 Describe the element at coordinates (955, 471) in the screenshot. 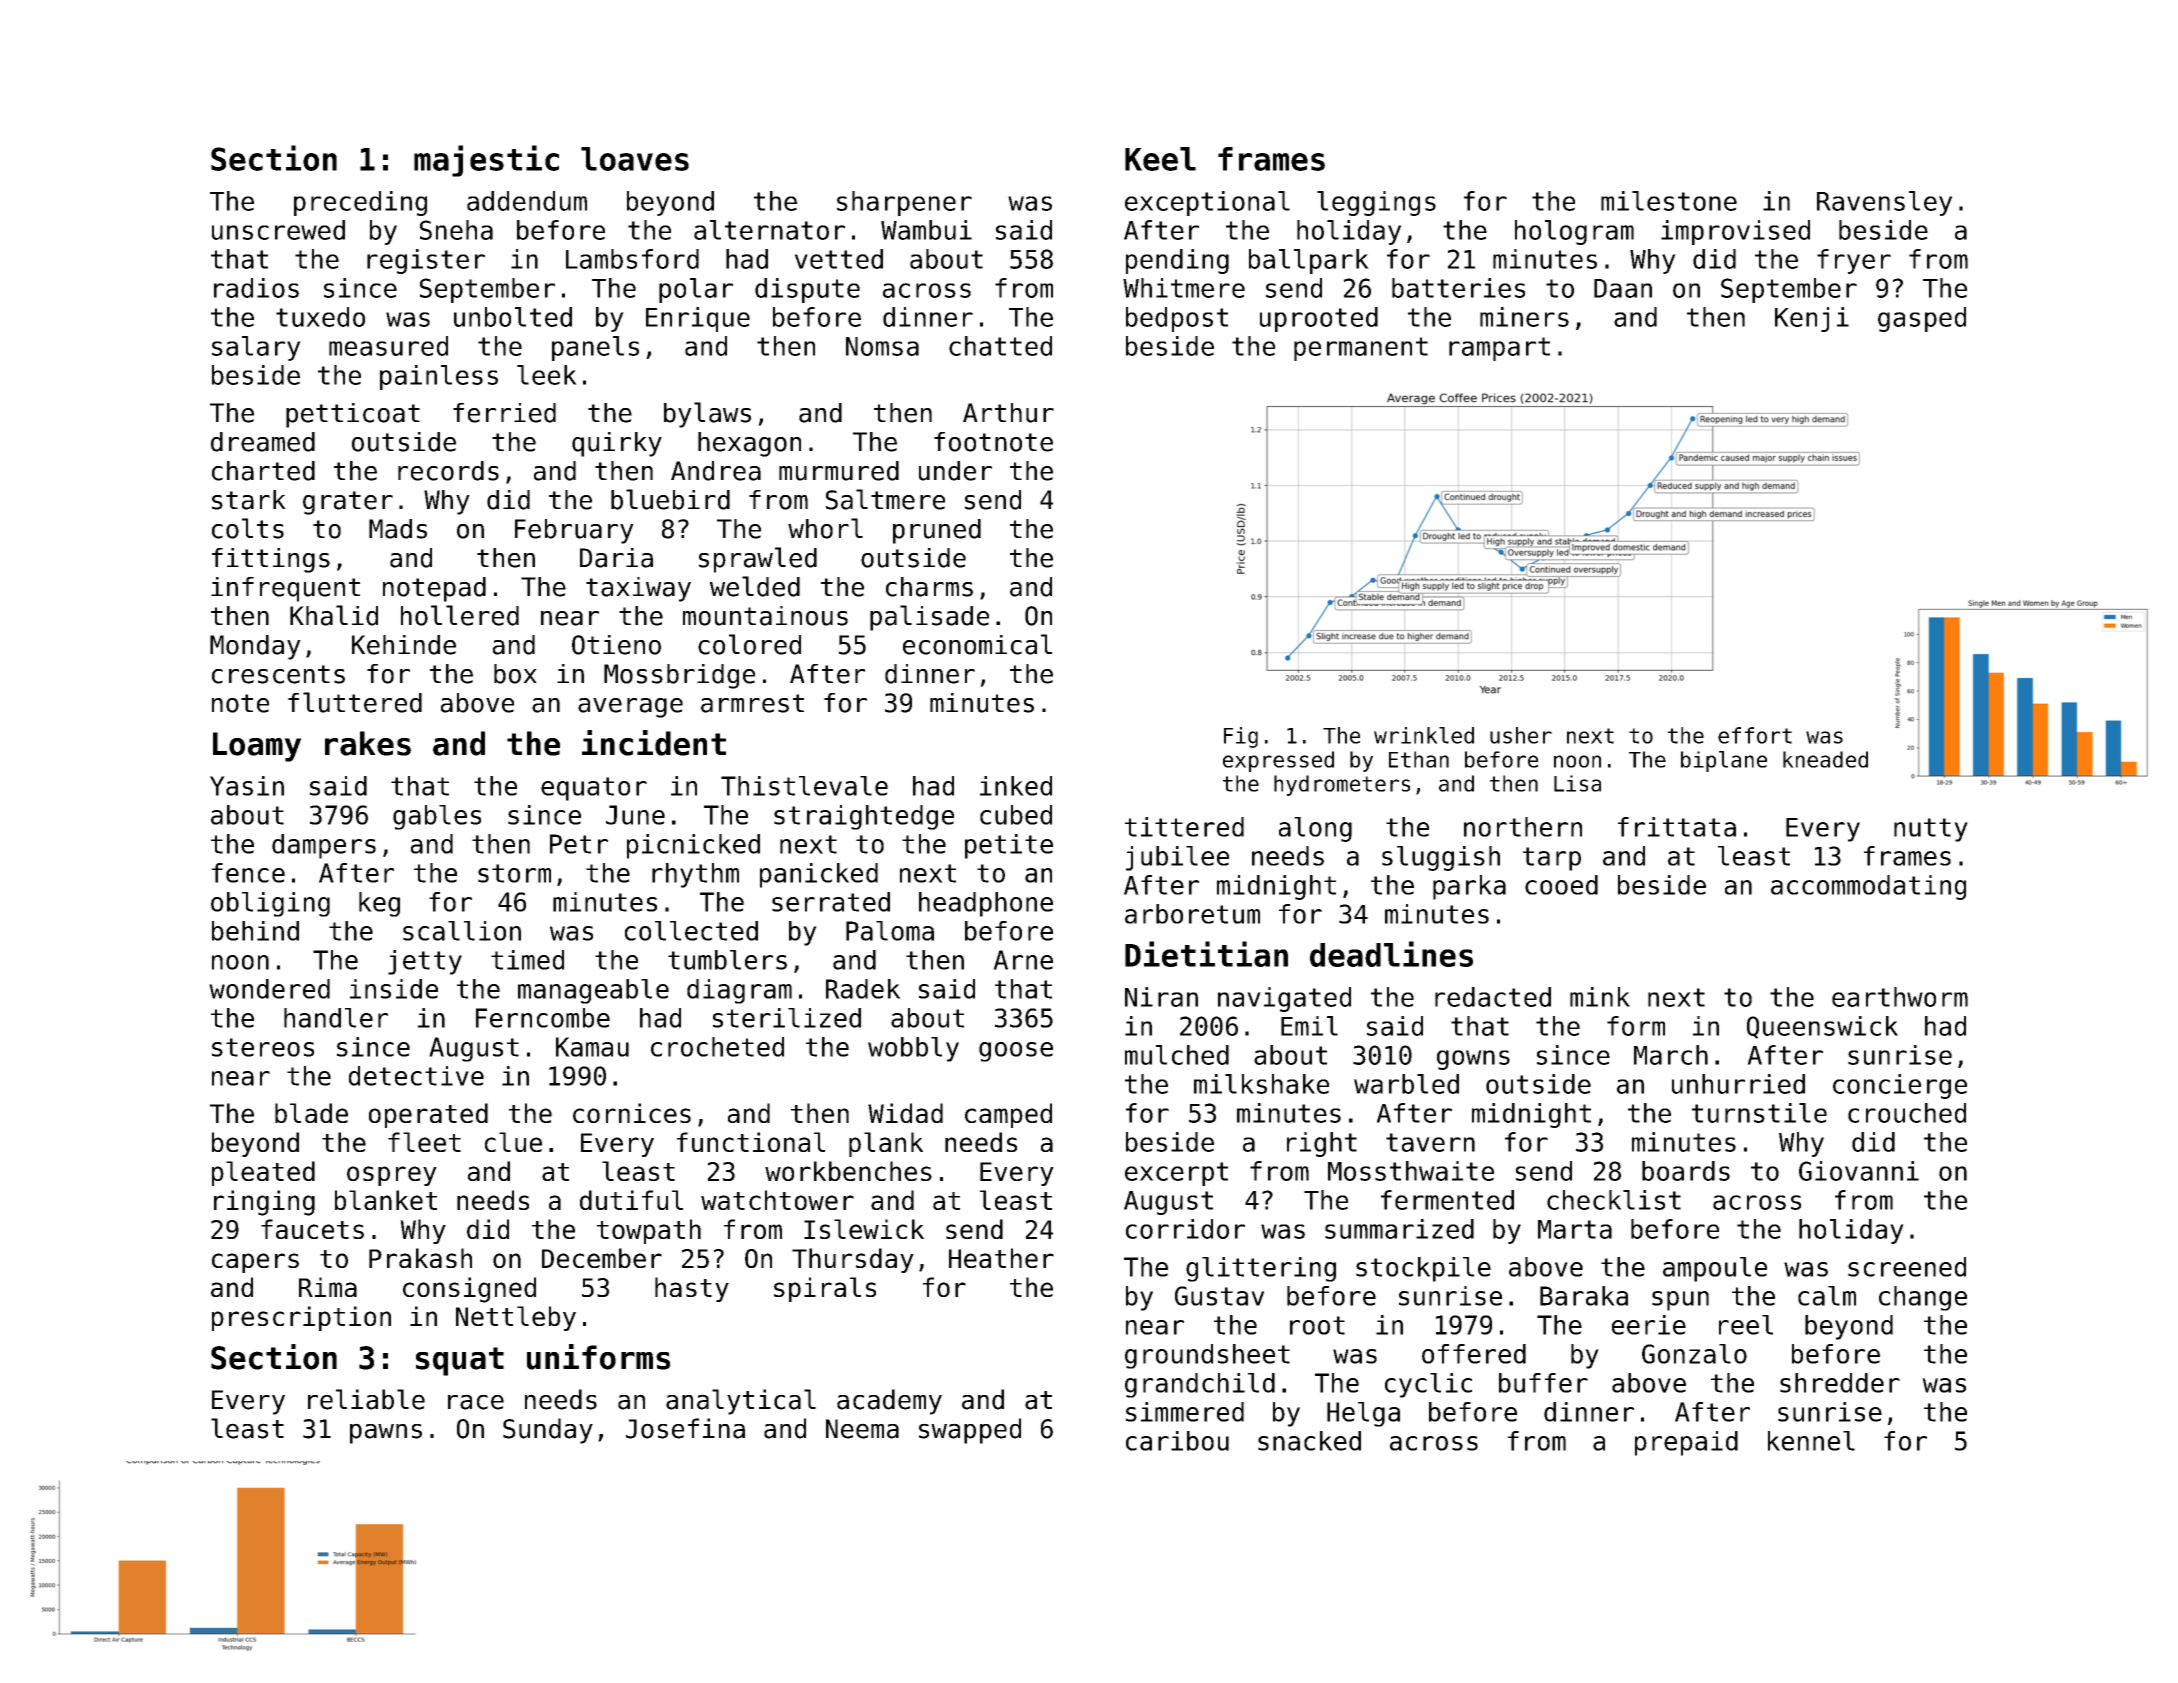

I see `under` at that location.
